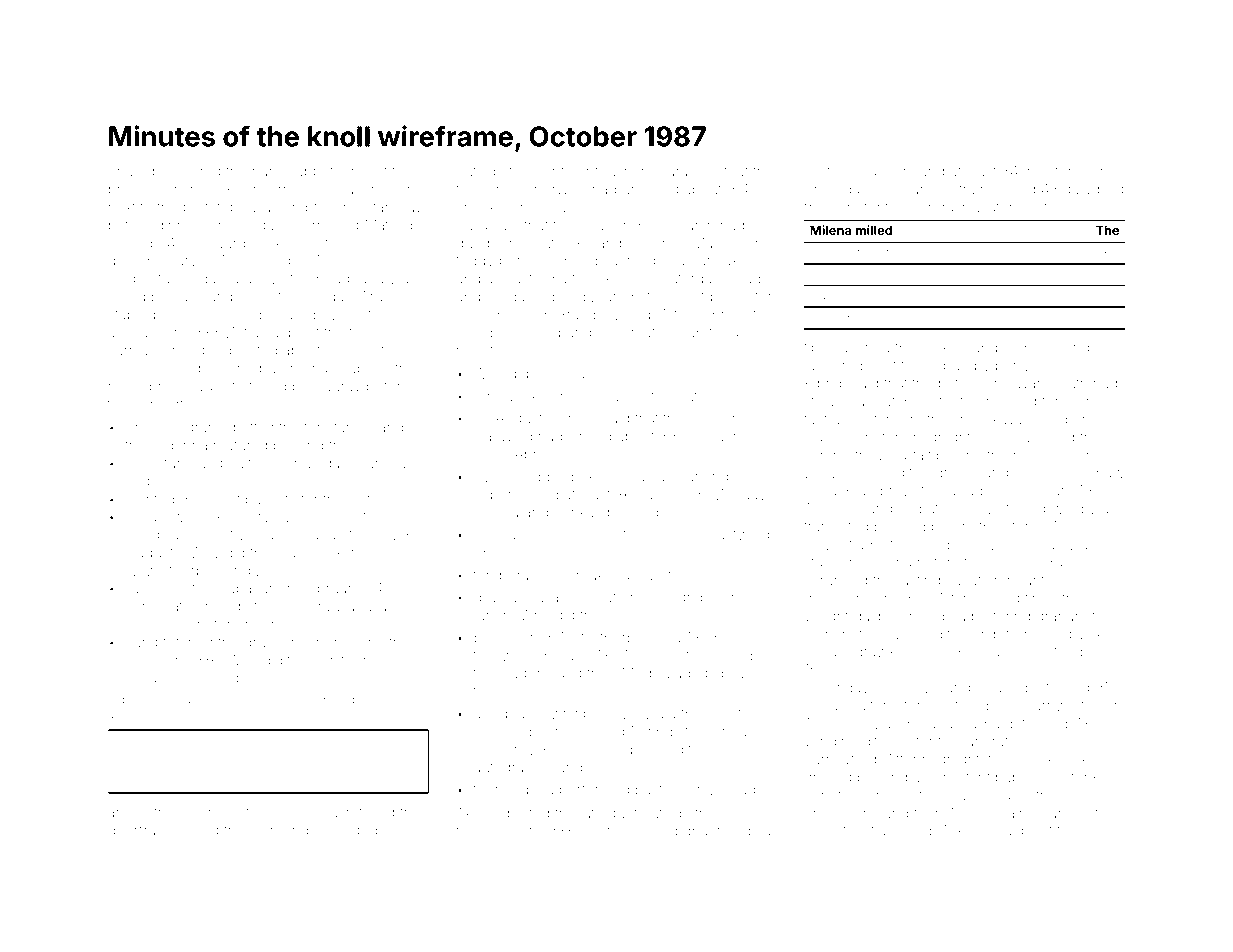  What do you see at coordinates (612, 749) in the screenshot?
I see `snood` at bounding box center [612, 749].
